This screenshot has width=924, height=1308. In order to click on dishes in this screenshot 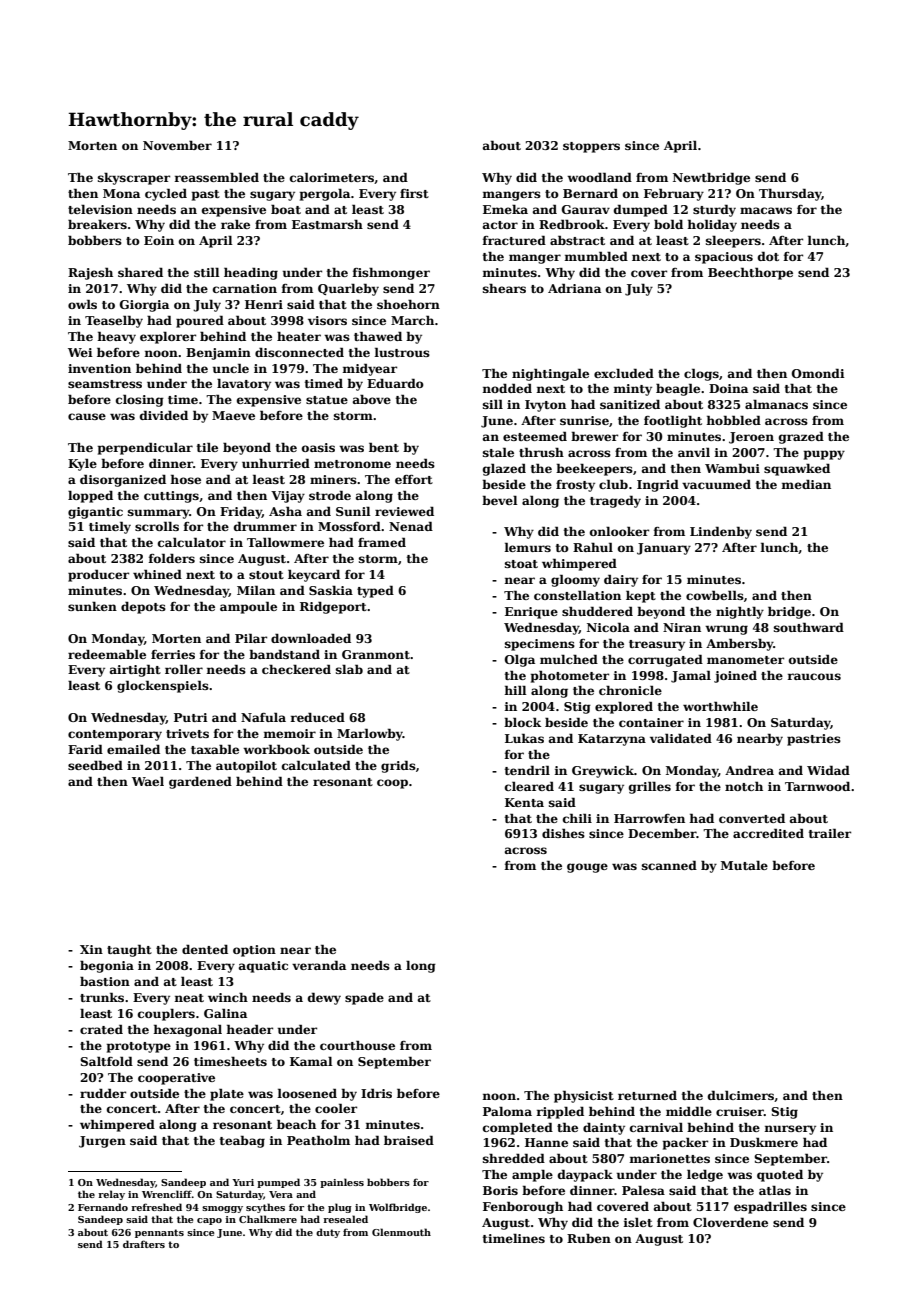, I will do `click(563, 833)`.
